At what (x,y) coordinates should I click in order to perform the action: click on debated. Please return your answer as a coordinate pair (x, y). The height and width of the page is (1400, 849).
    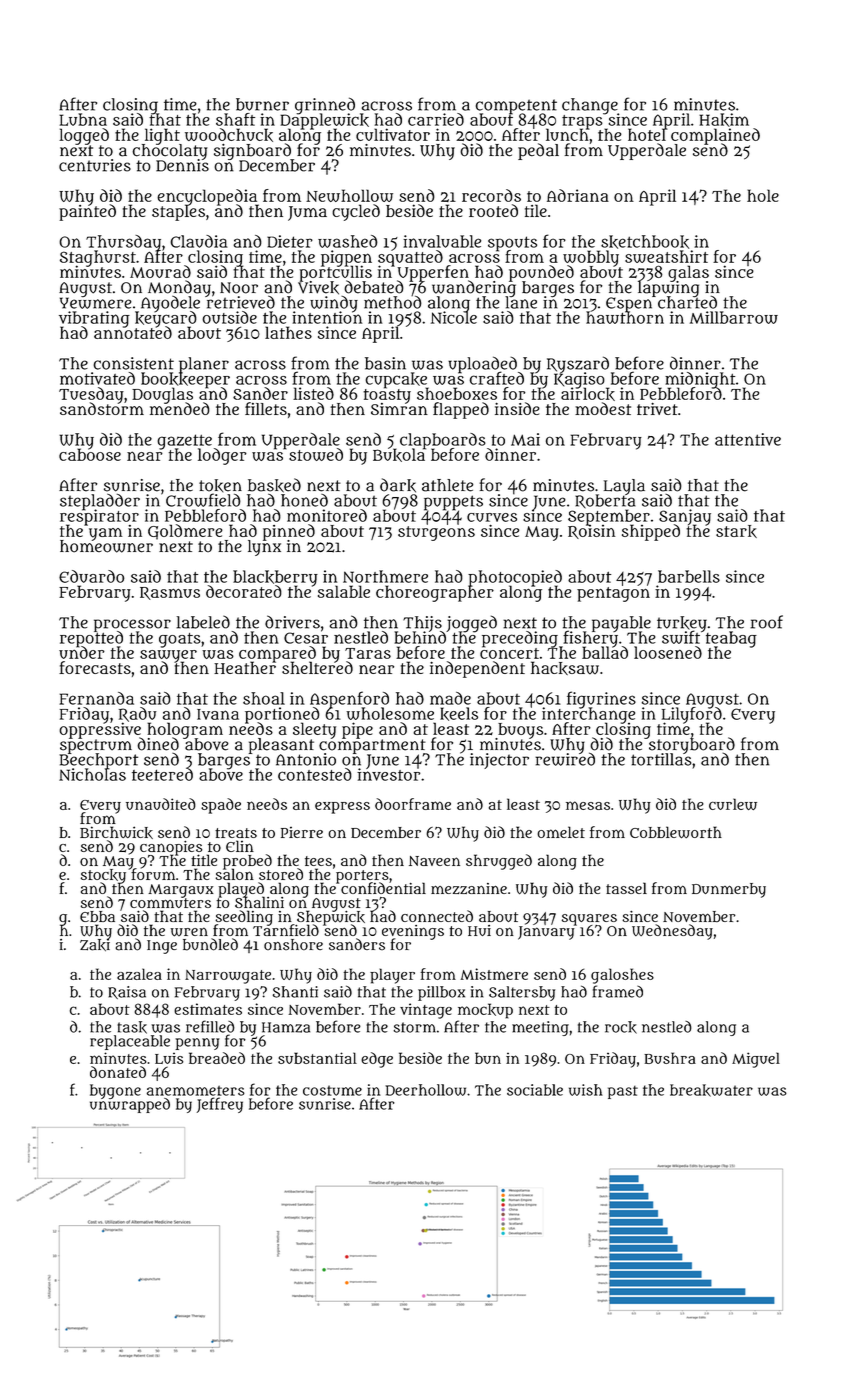
    Looking at the image, I should click on (374, 287).
